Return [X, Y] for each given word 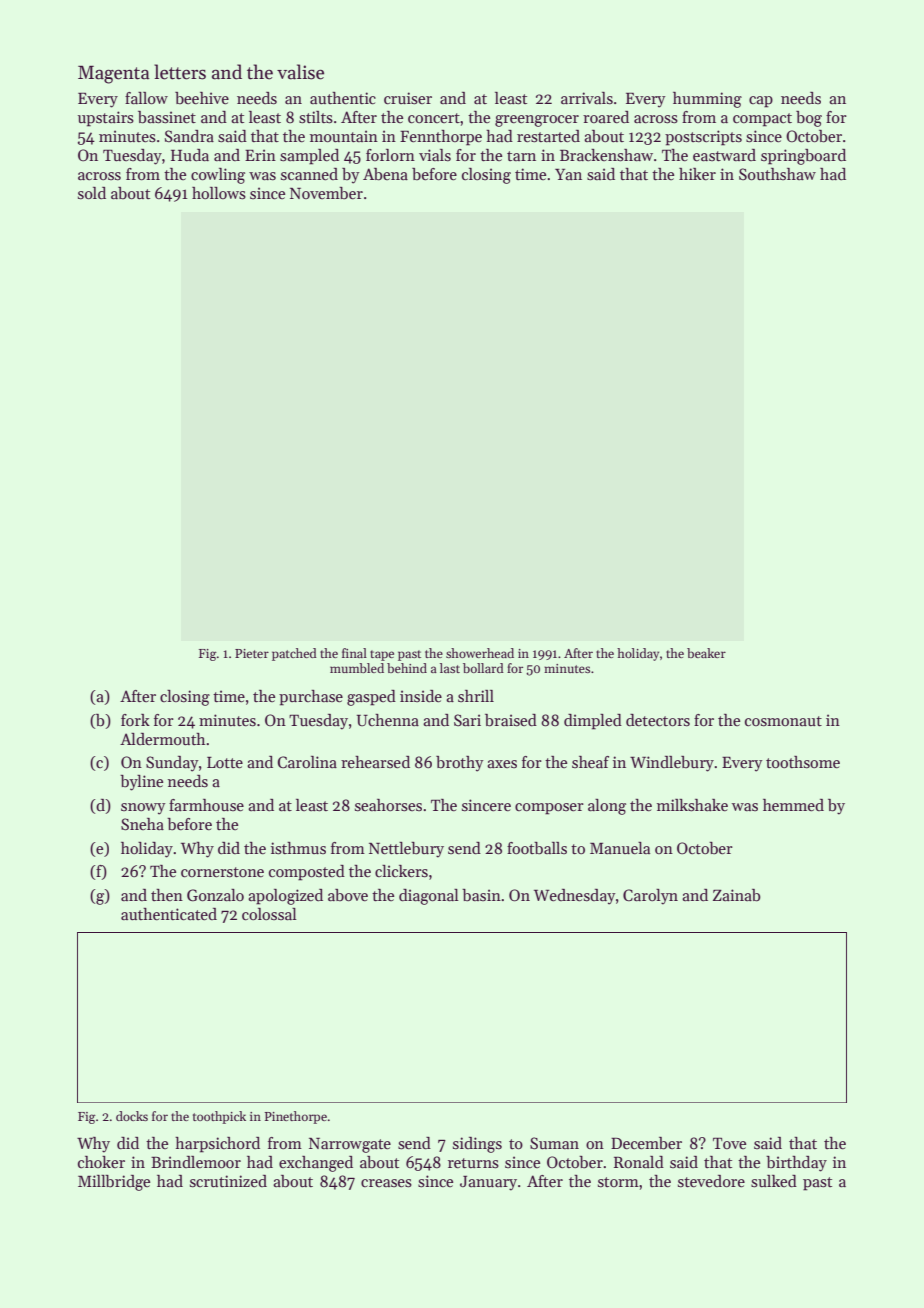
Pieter [252, 653]
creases [386, 1183]
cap [761, 102]
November [326, 193]
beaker [706, 653]
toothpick [219, 1117]
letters [180, 72]
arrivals [587, 98]
